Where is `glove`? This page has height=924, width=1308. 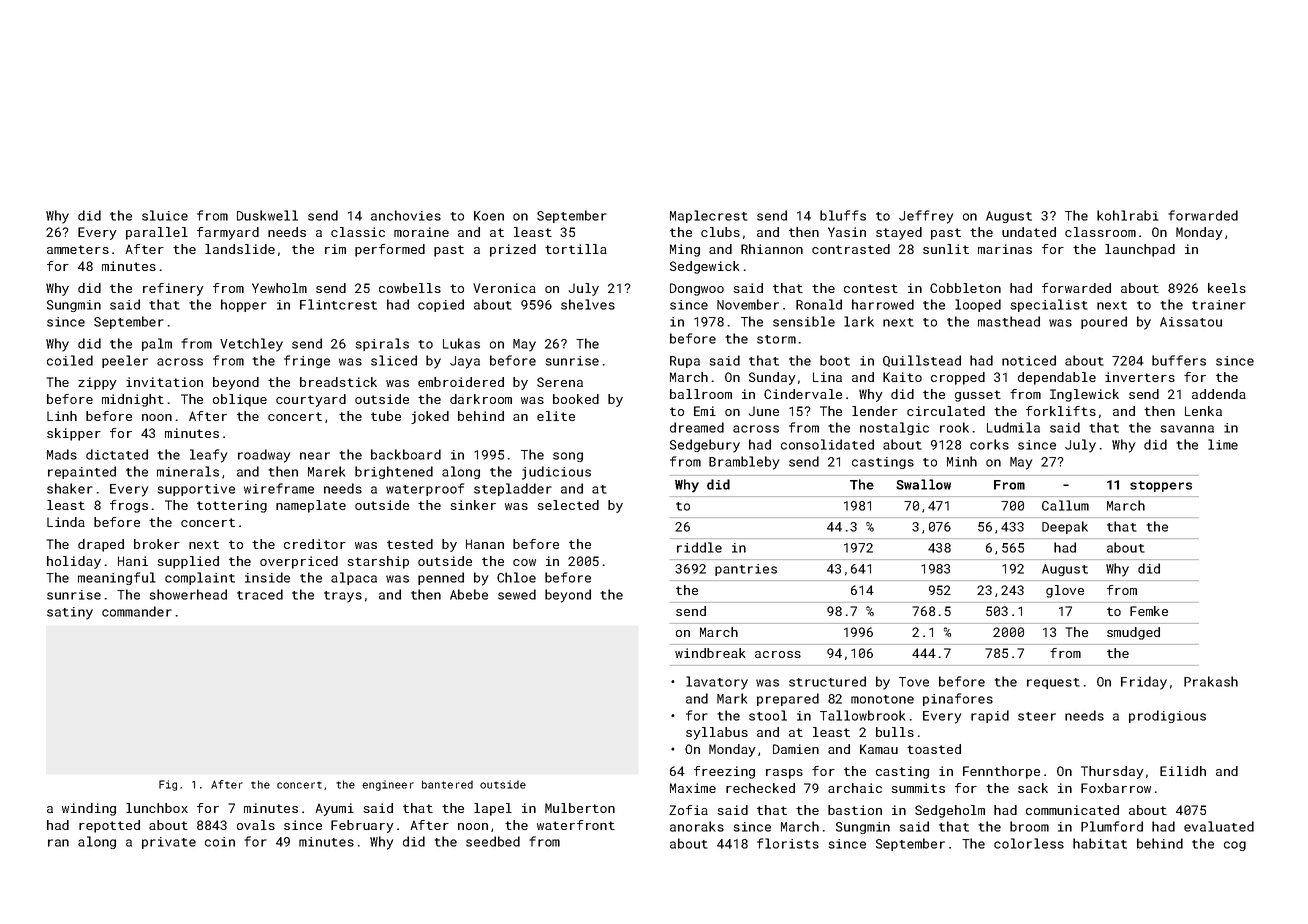
glove is located at coordinates (1065, 591).
